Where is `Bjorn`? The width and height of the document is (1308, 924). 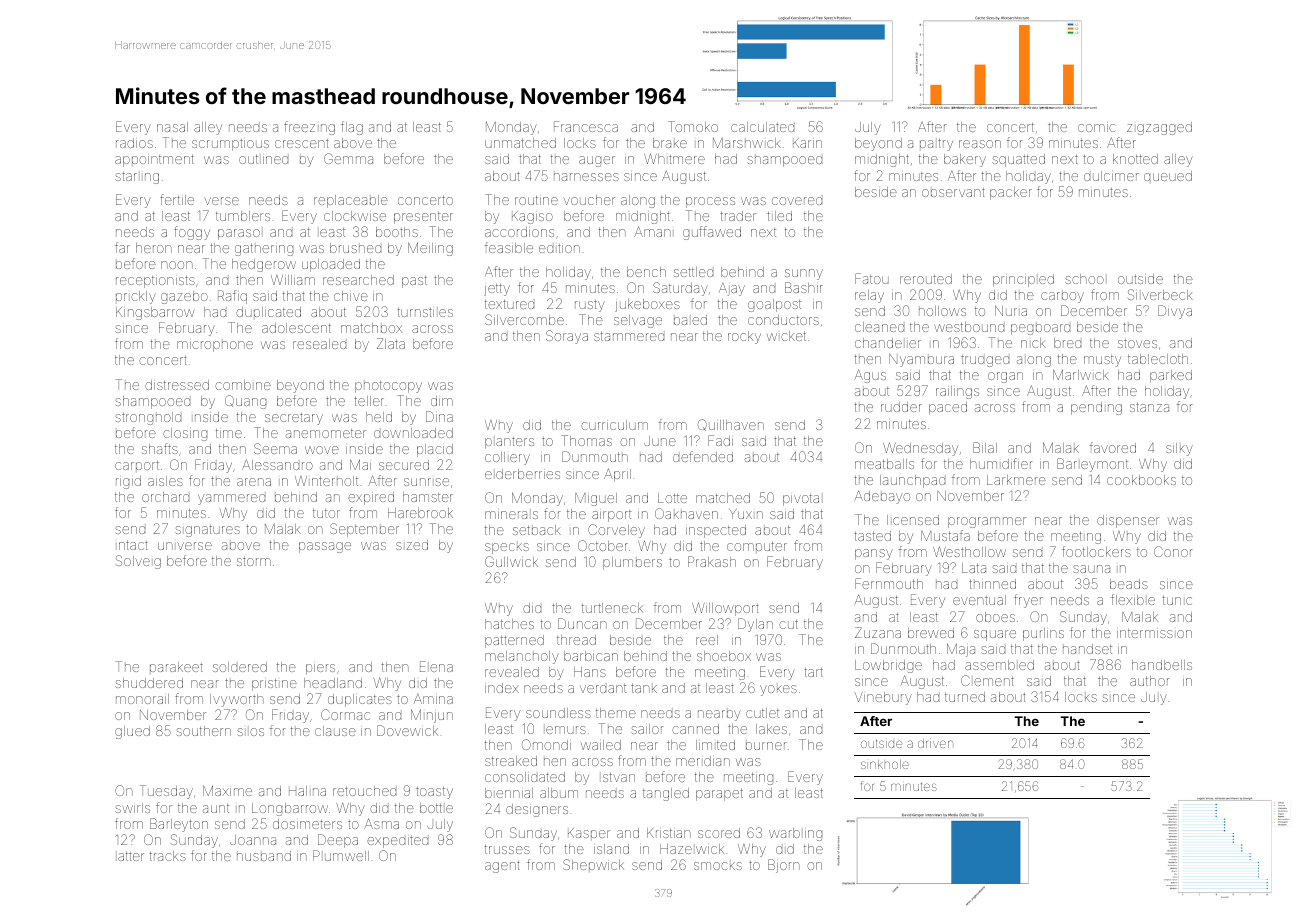
Bjorn is located at coordinates (784, 866).
